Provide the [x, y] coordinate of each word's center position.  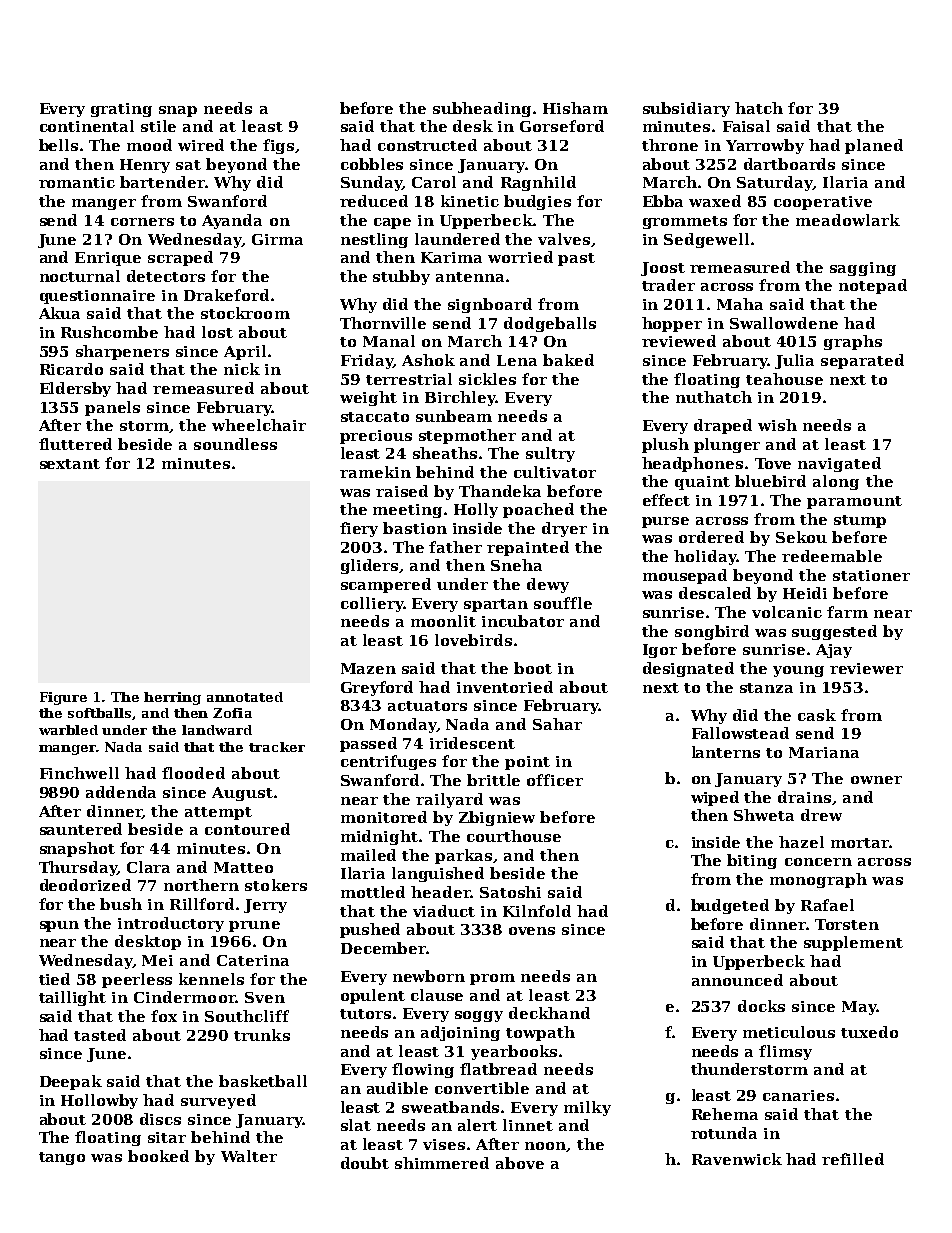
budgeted [730, 906]
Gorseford [562, 126]
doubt [365, 1163]
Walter [249, 1156]
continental [87, 126]
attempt [218, 813]
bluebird [770, 481]
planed [874, 146]
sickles [487, 379]
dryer [564, 529]
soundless [235, 444]
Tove [773, 463]
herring [172, 698]
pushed [370, 930]
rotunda [724, 1133]
